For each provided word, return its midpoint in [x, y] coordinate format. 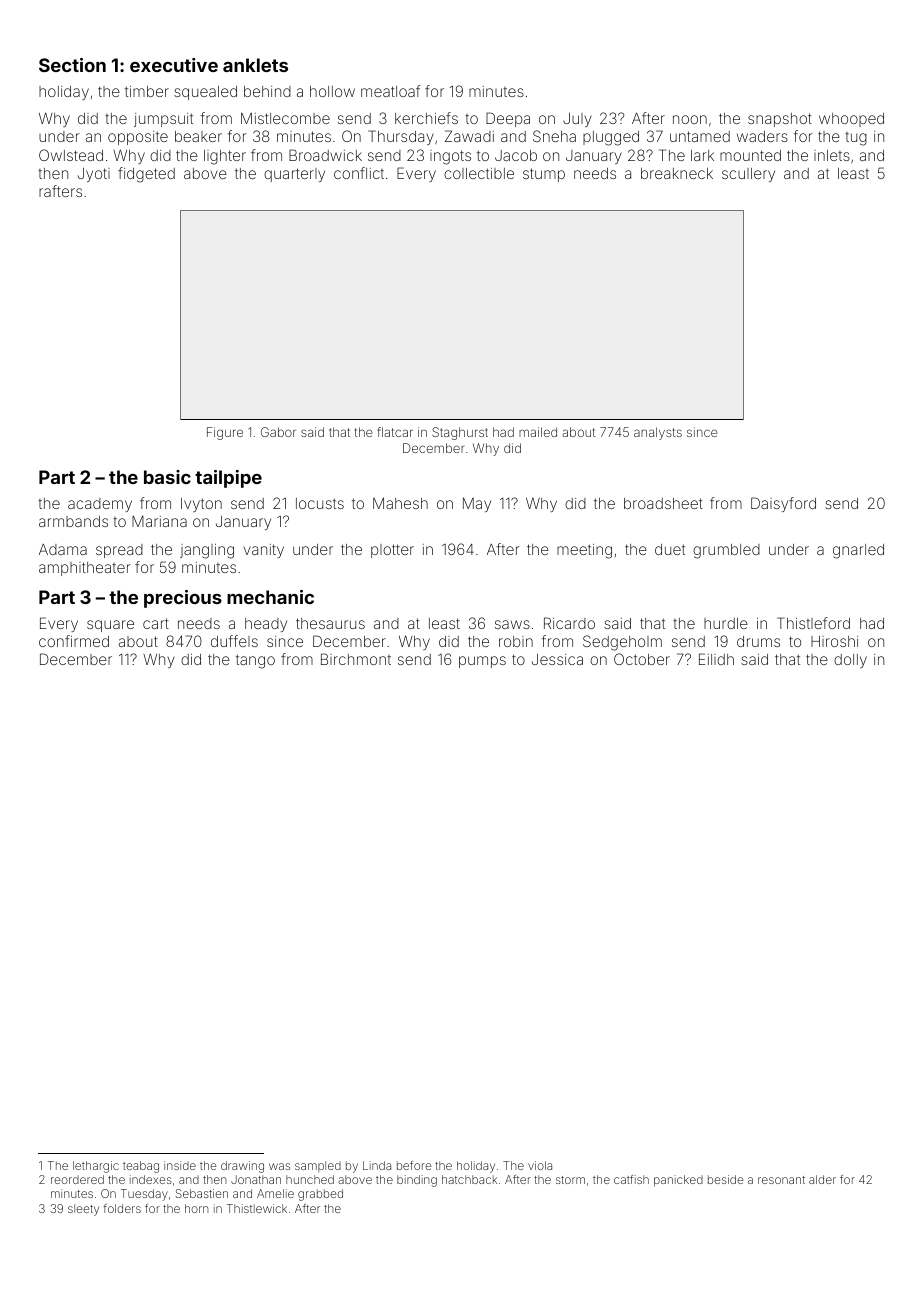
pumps [482, 662]
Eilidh [716, 659]
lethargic [96, 1167]
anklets [255, 65]
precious [183, 599]
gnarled [858, 551]
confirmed [74, 641]
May [477, 504]
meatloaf [391, 91]
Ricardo [569, 623]
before [414, 1165]
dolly [850, 661]
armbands [73, 521]
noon [690, 119]
